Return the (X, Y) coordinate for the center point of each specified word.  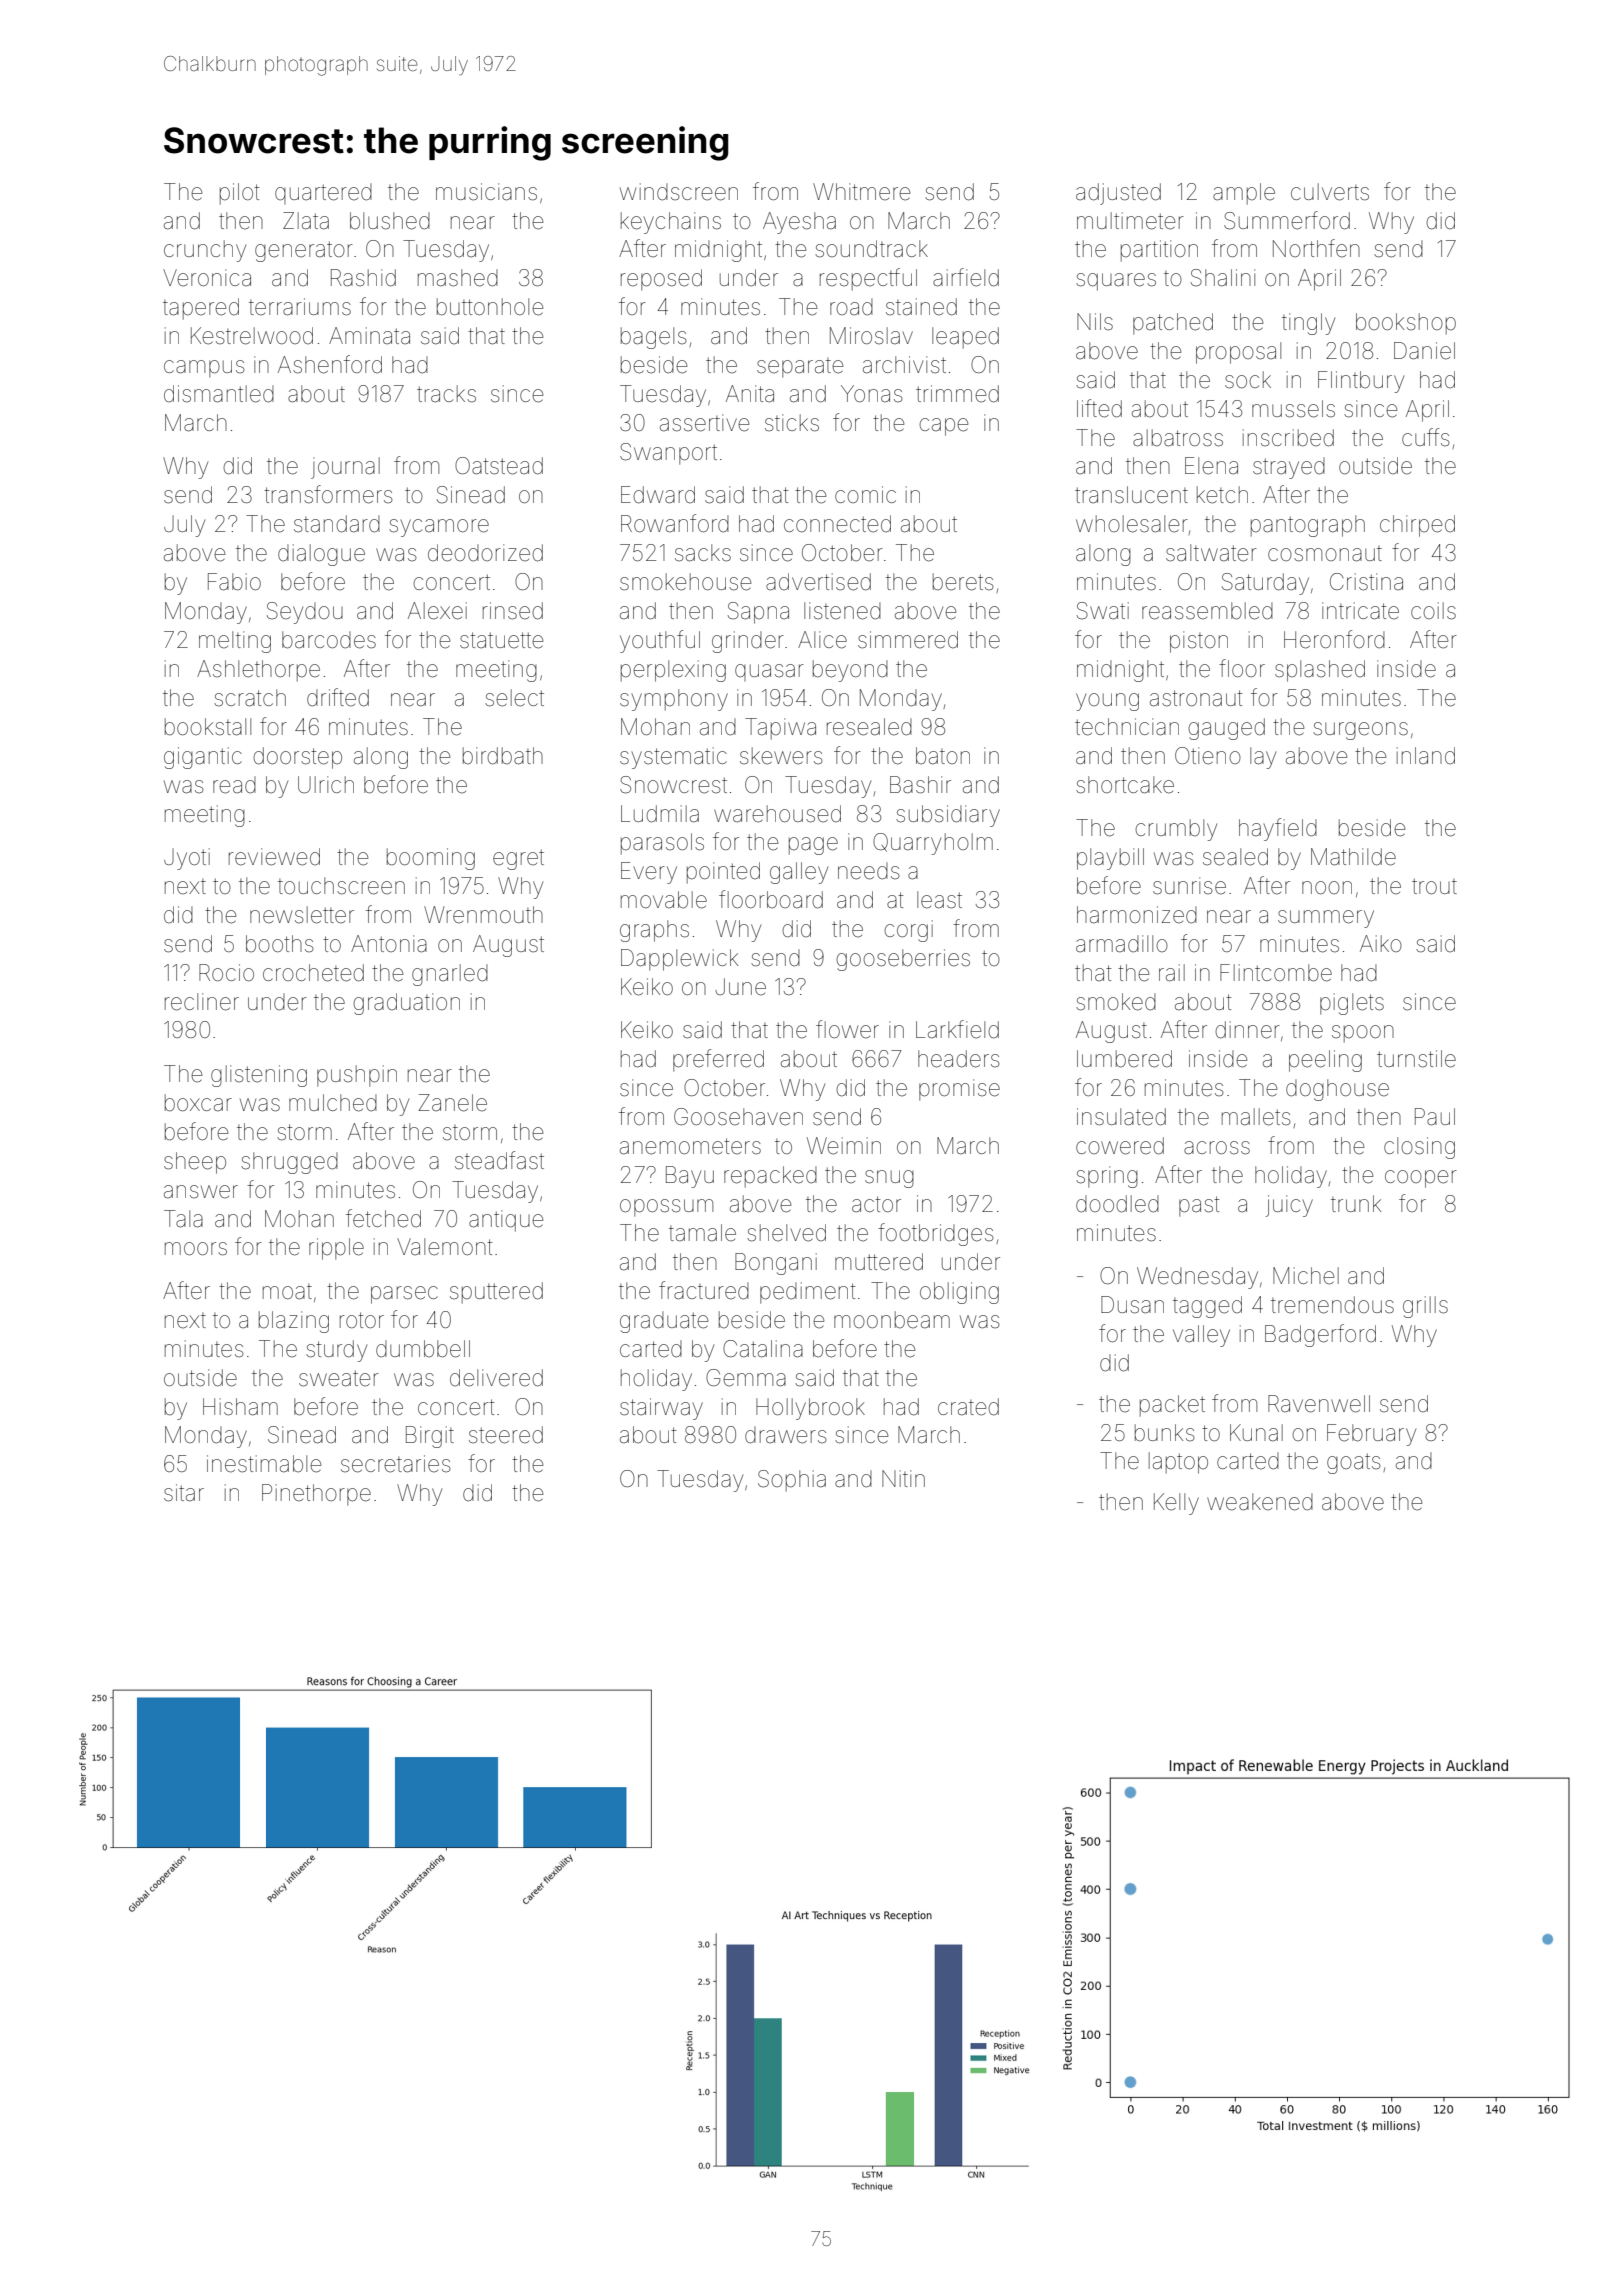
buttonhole (490, 307)
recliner (202, 1002)
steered (506, 1435)
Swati (1103, 611)
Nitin (903, 1478)
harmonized (1137, 915)
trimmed (957, 394)
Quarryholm (933, 844)
